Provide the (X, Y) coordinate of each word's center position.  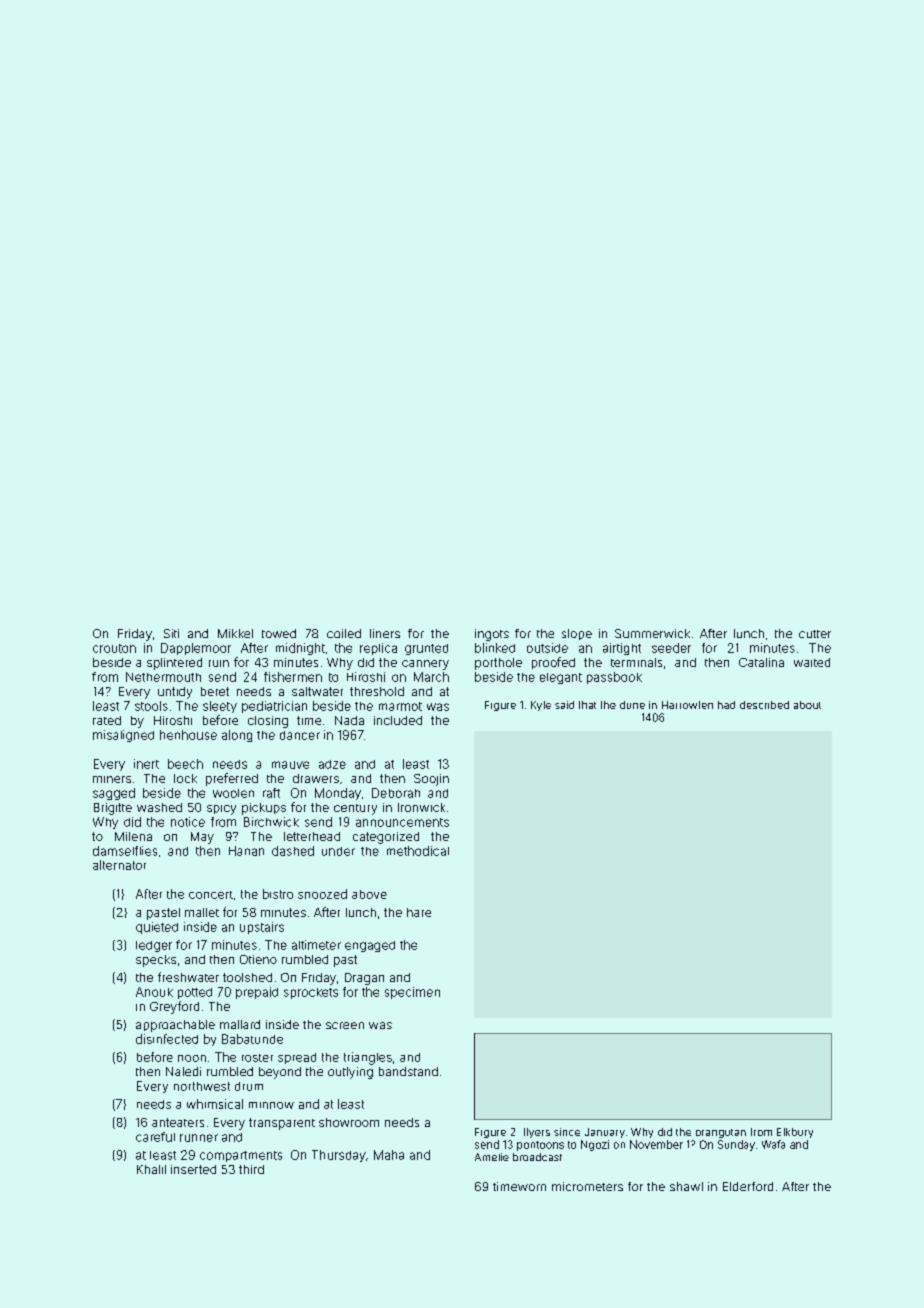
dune (632, 705)
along (237, 736)
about (807, 705)
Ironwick (421, 807)
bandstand (408, 1071)
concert (211, 895)
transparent (282, 1124)
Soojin (431, 780)
